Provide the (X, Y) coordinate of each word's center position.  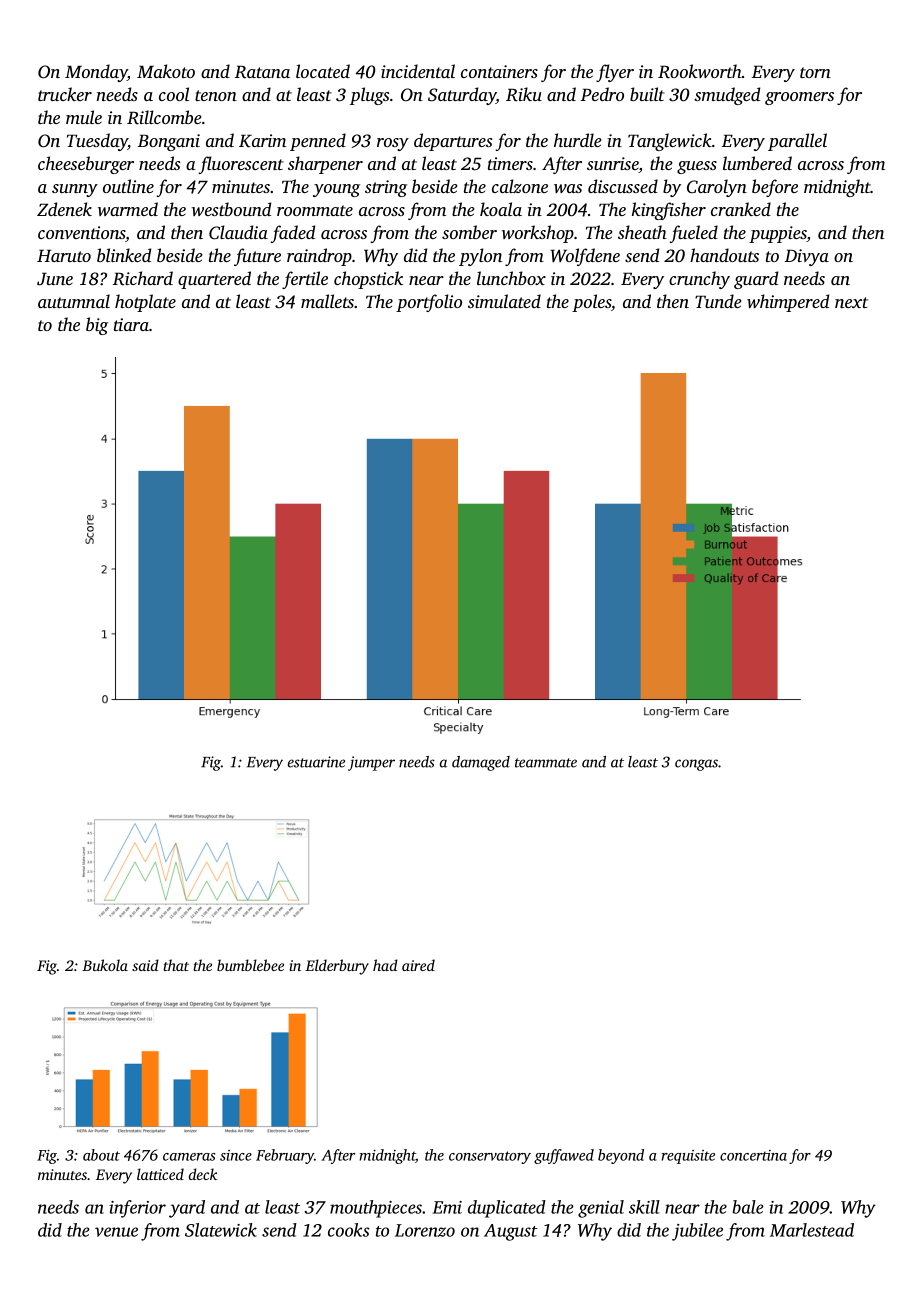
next (851, 302)
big (97, 326)
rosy (393, 144)
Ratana (262, 72)
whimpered (788, 303)
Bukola (105, 965)
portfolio (429, 303)
